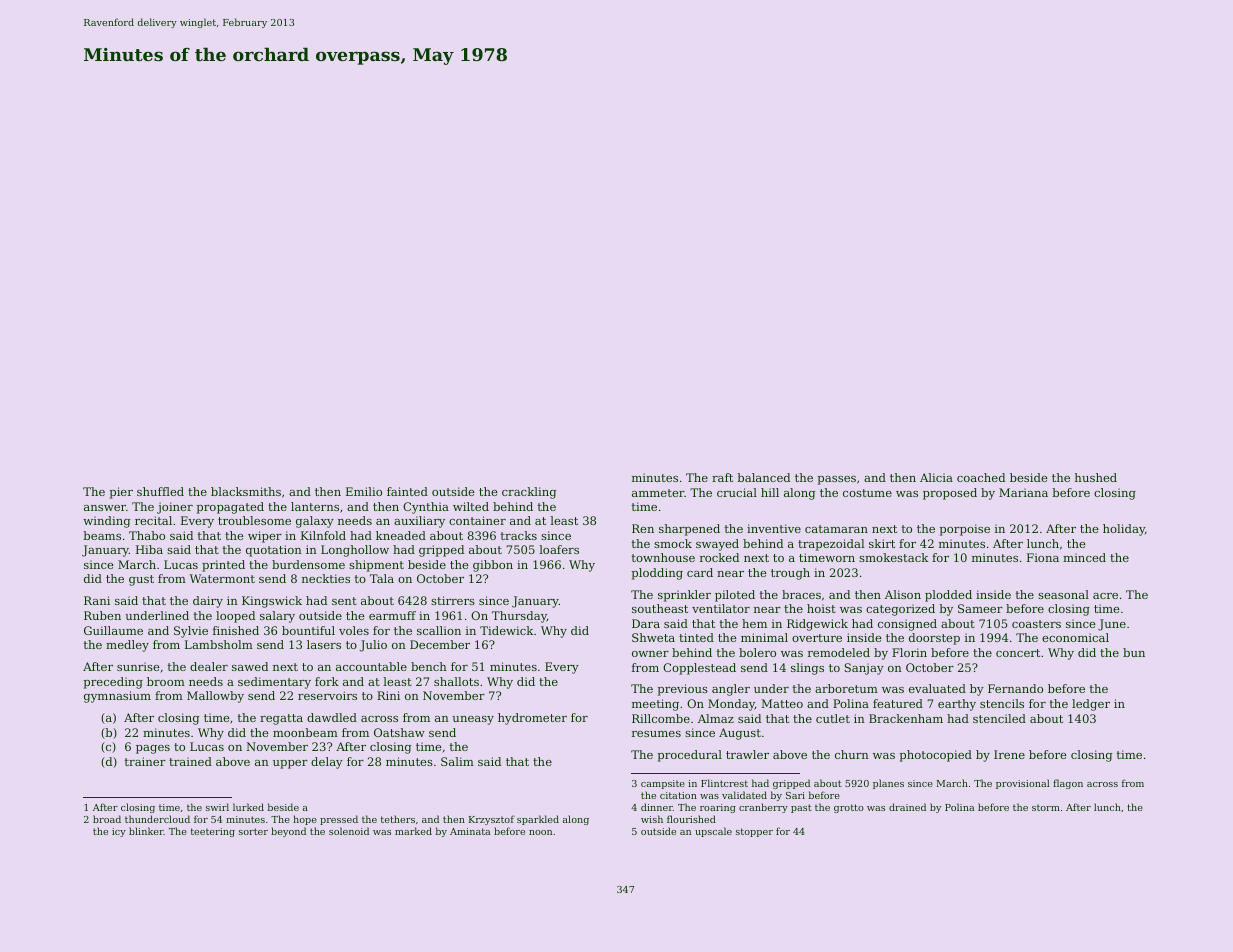 The image size is (1233, 952). What do you see at coordinates (1096, 477) in the image?
I see `hushed` at bounding box center [1096, 477].
